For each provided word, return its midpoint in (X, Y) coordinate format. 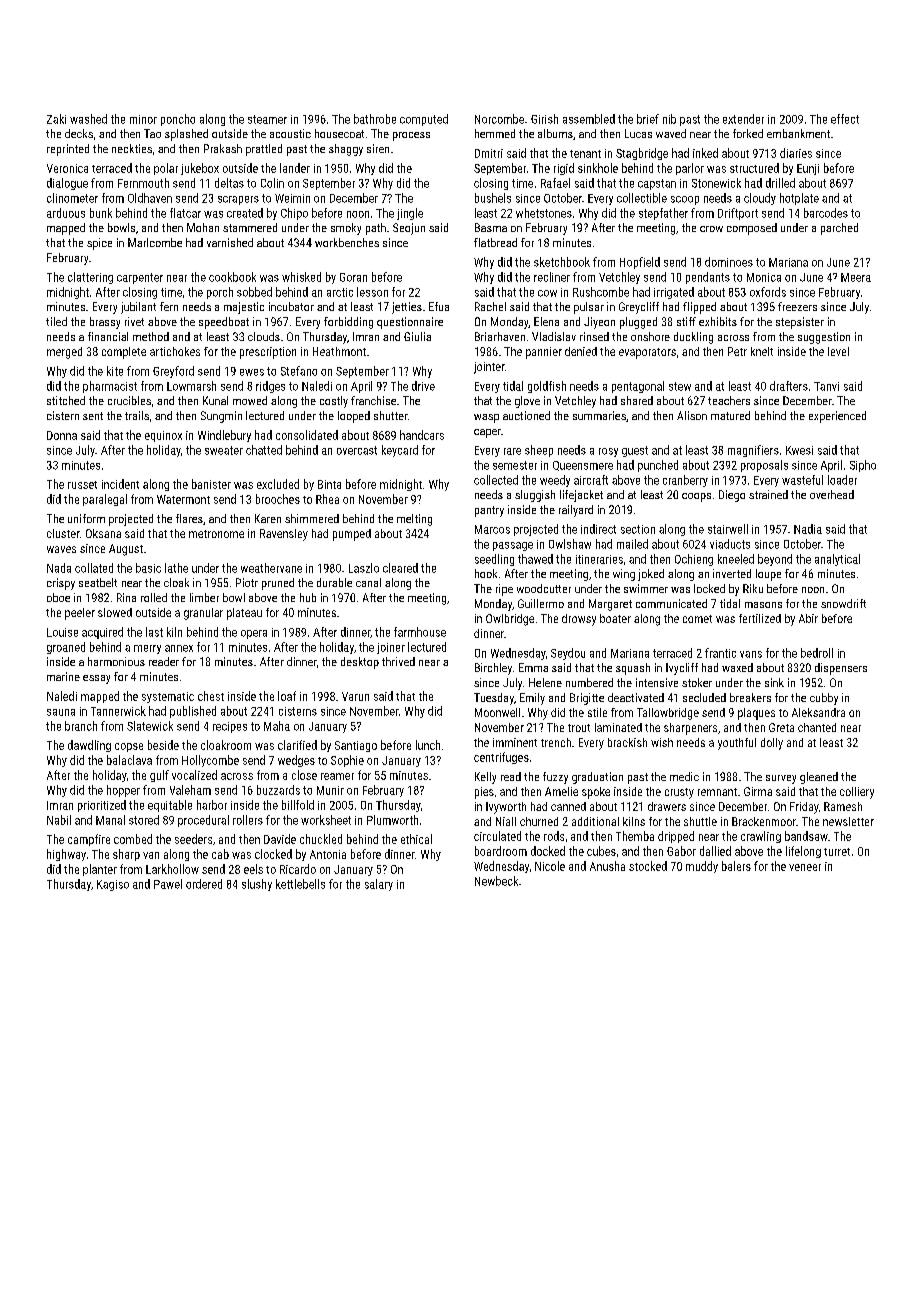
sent (93, 416)
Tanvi (826, 386)
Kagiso (113, 885)
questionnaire (410, 323)
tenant (585, 154)
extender (743, 119)
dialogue (67, 184)
